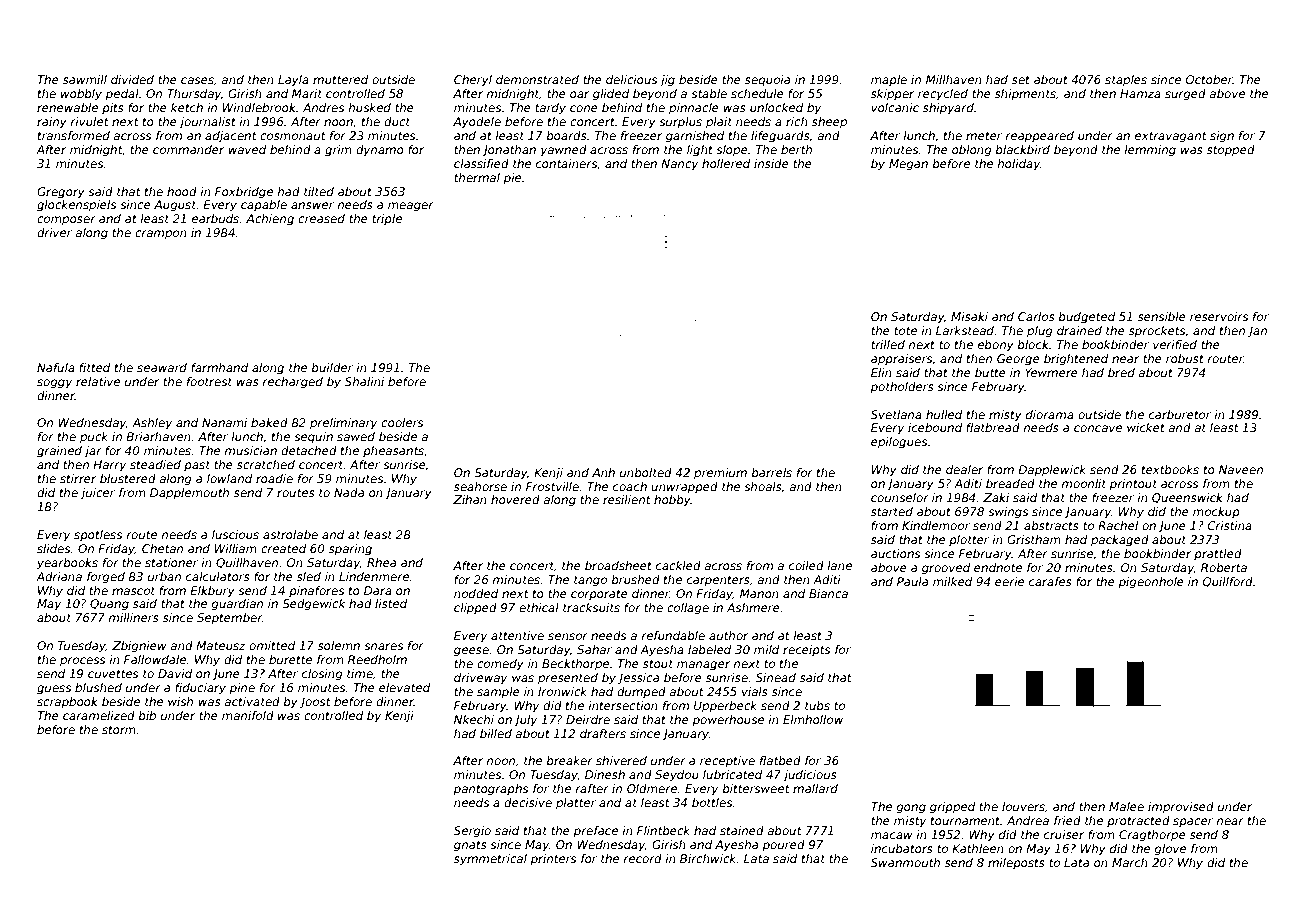 Image resolution: width=1308 pixels, height=924 pixels. Describe the element at coordinates (679, 165) in the screenshot. I see `Nancy` at that location.
